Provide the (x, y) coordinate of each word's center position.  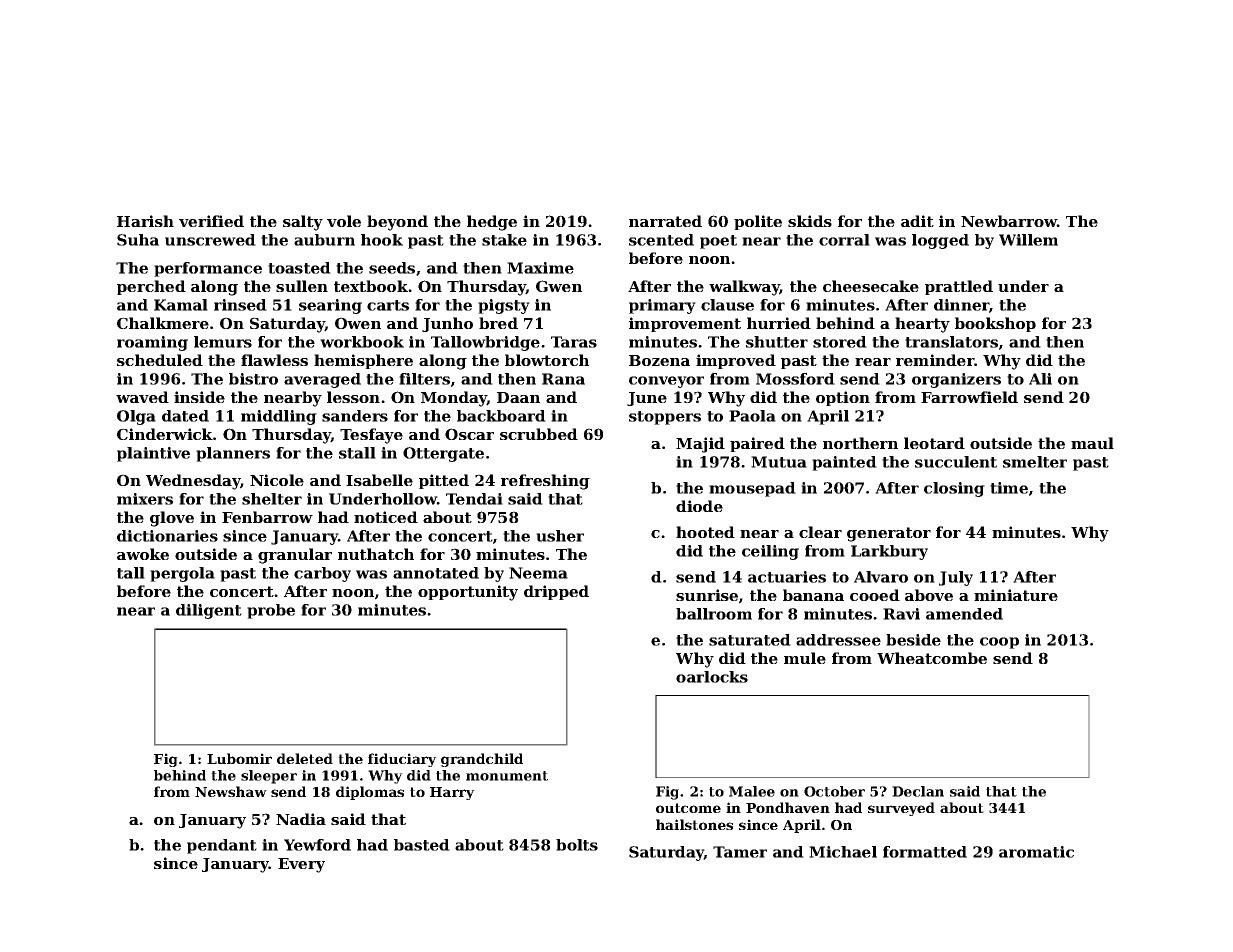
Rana (563, 379)
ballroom (714, 614)
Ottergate (443, 454)
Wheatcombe (932, 658)
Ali (1040, 379)
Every (301, 865)
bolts (577, 845)
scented (661, 240)
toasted (299, 268)
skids (810, 221)
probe (271, 611)
